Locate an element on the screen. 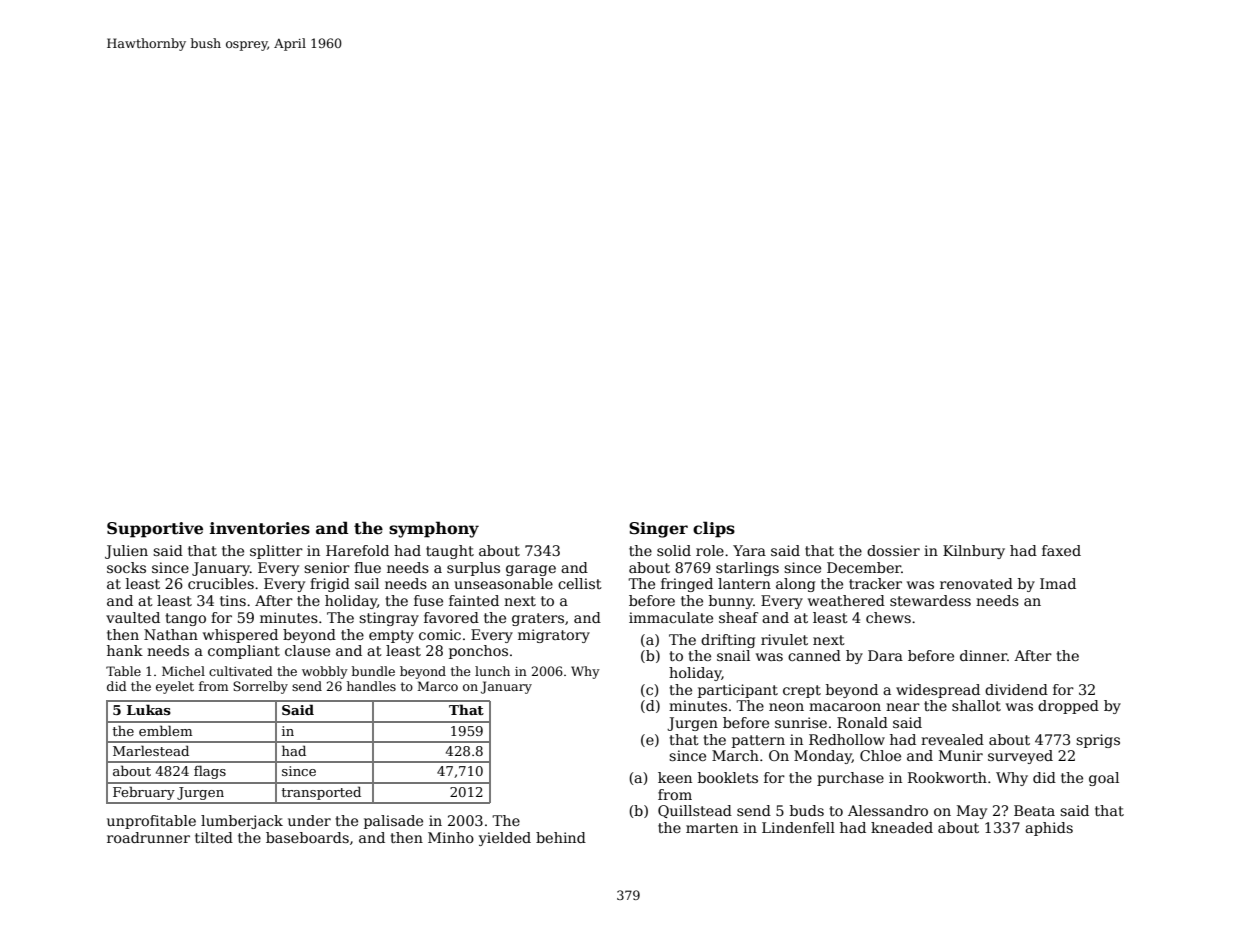  Harefold is located at coordinates (357, 550).
